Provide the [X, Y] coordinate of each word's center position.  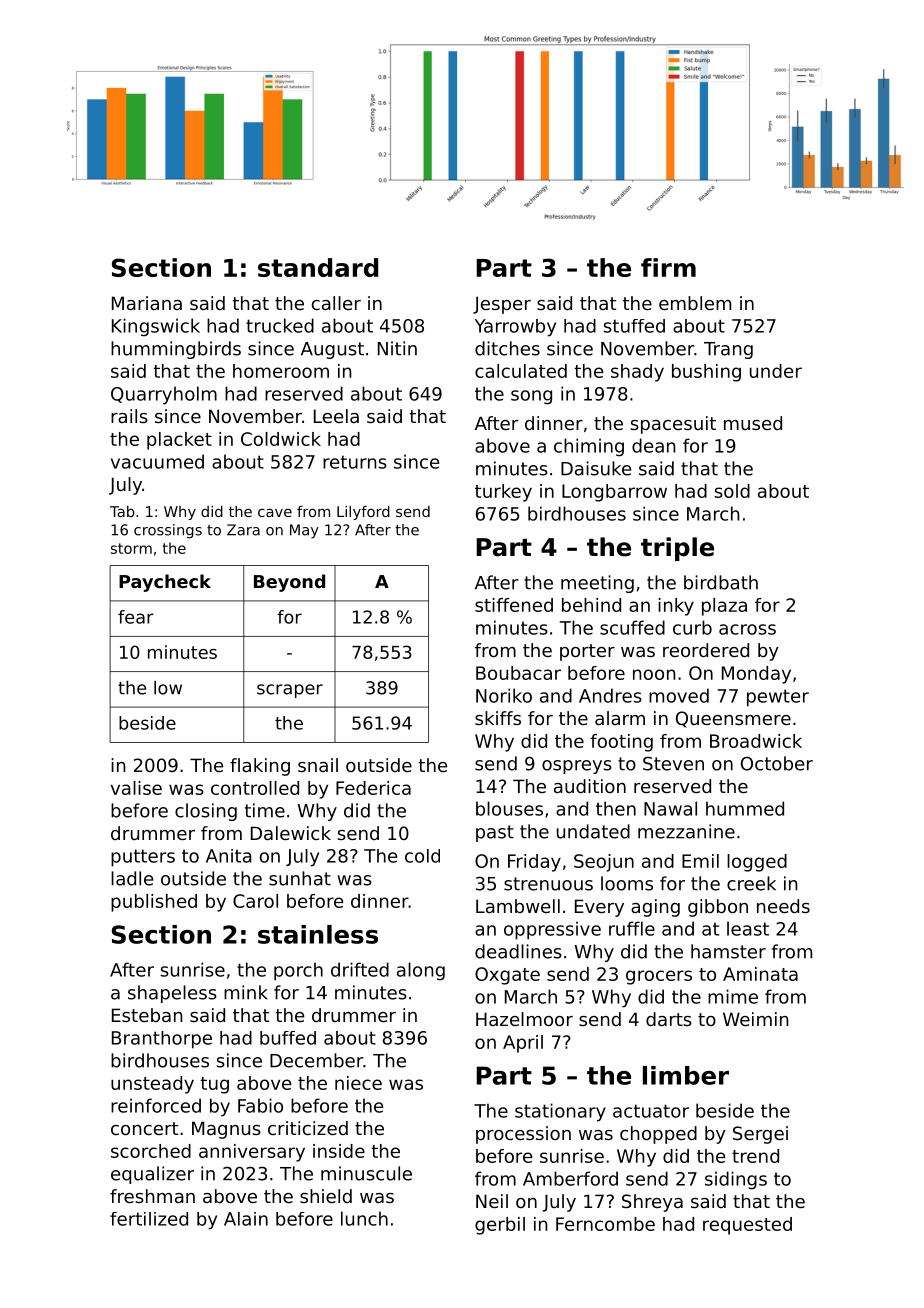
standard [318, 267]
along [421, 971]
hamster [728, 951]
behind [591, 605]
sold [732, 491]
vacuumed [157, 461]
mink [246, 992]
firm [668, 267]
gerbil [500, 1226]
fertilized [149, 1219]
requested [747, 1226]
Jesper [502, 305]
